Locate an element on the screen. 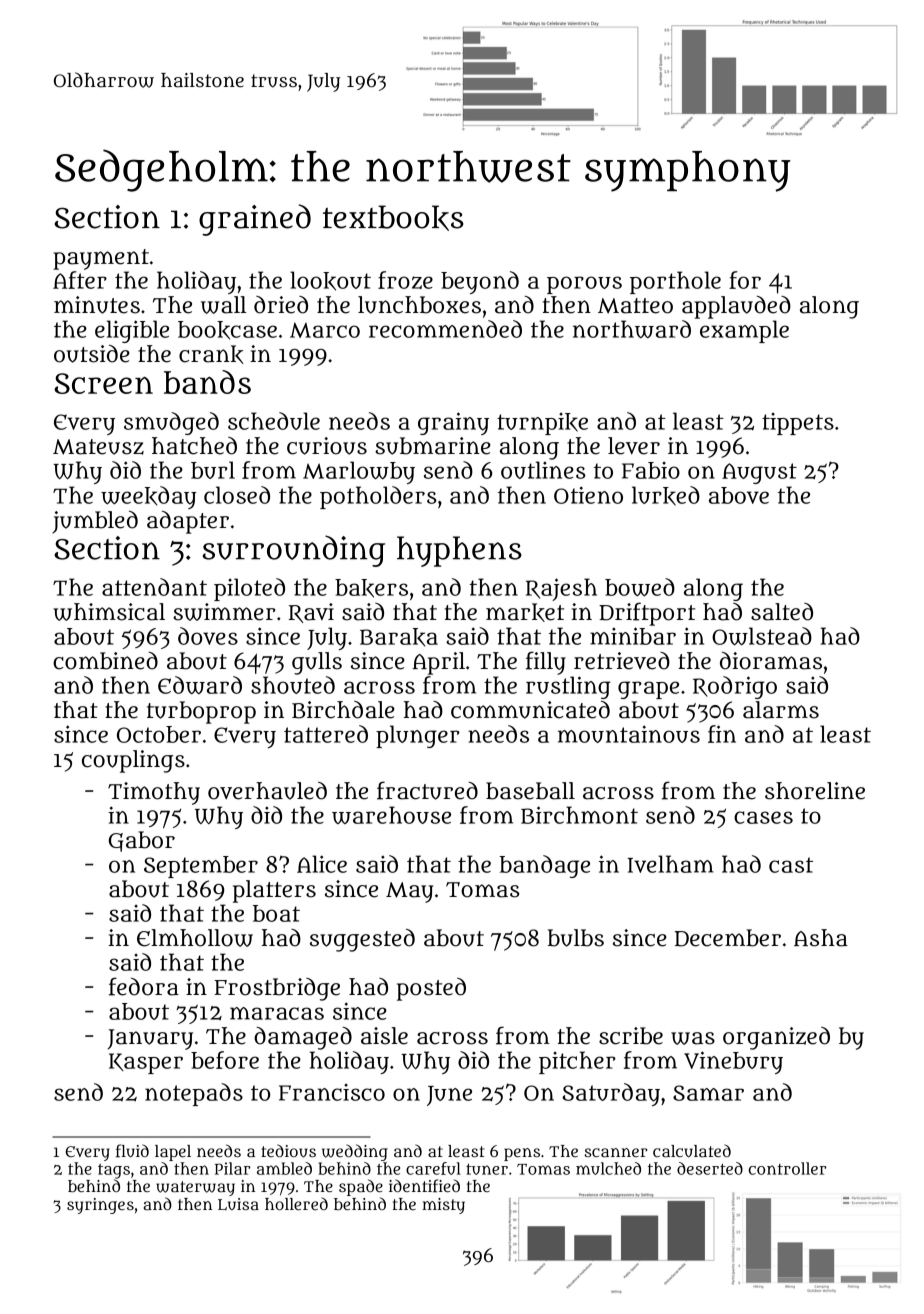  applauded is located at coordinates (736, 307).
